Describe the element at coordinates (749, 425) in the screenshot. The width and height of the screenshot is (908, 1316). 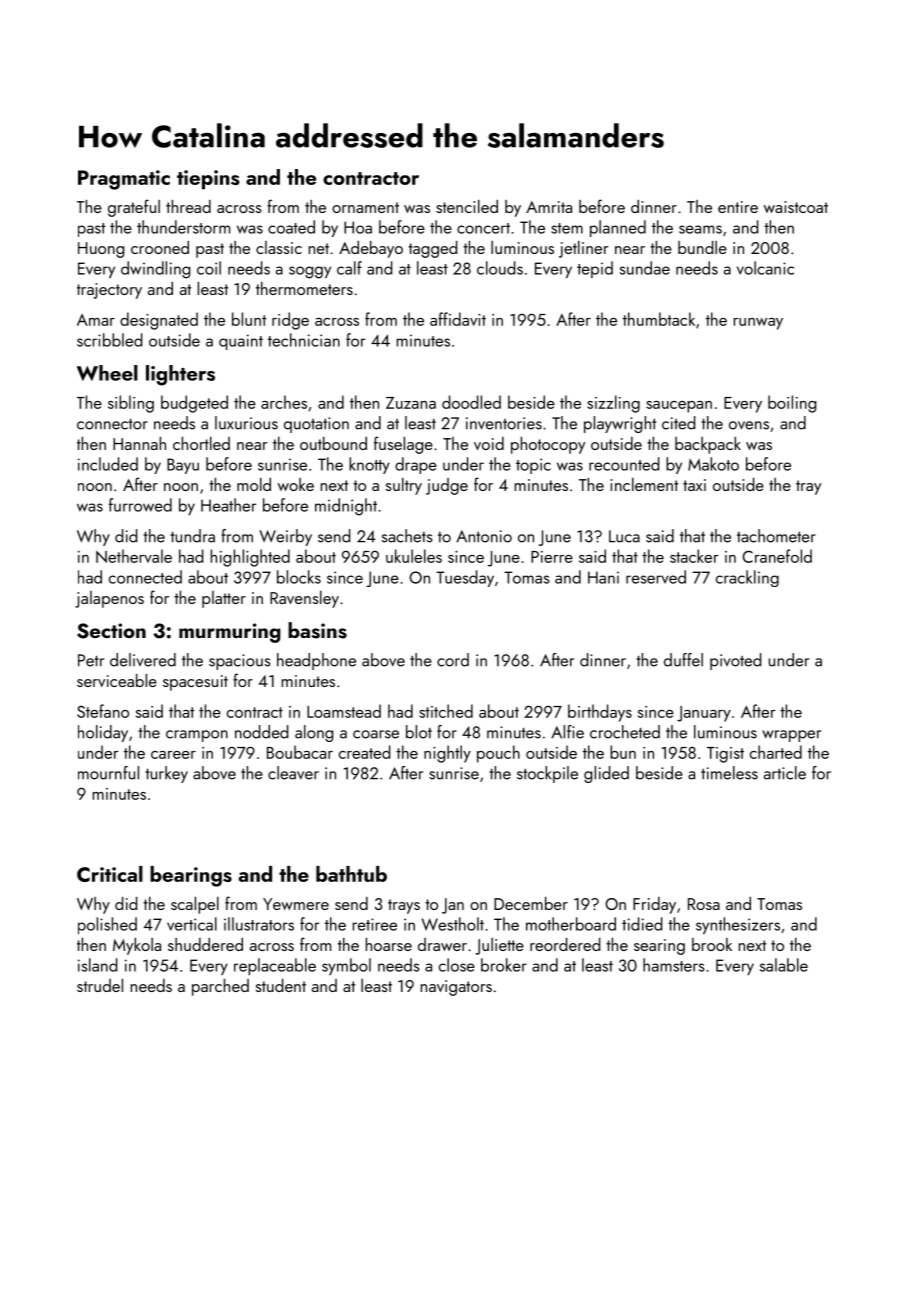
I see `ovens` at that location.
